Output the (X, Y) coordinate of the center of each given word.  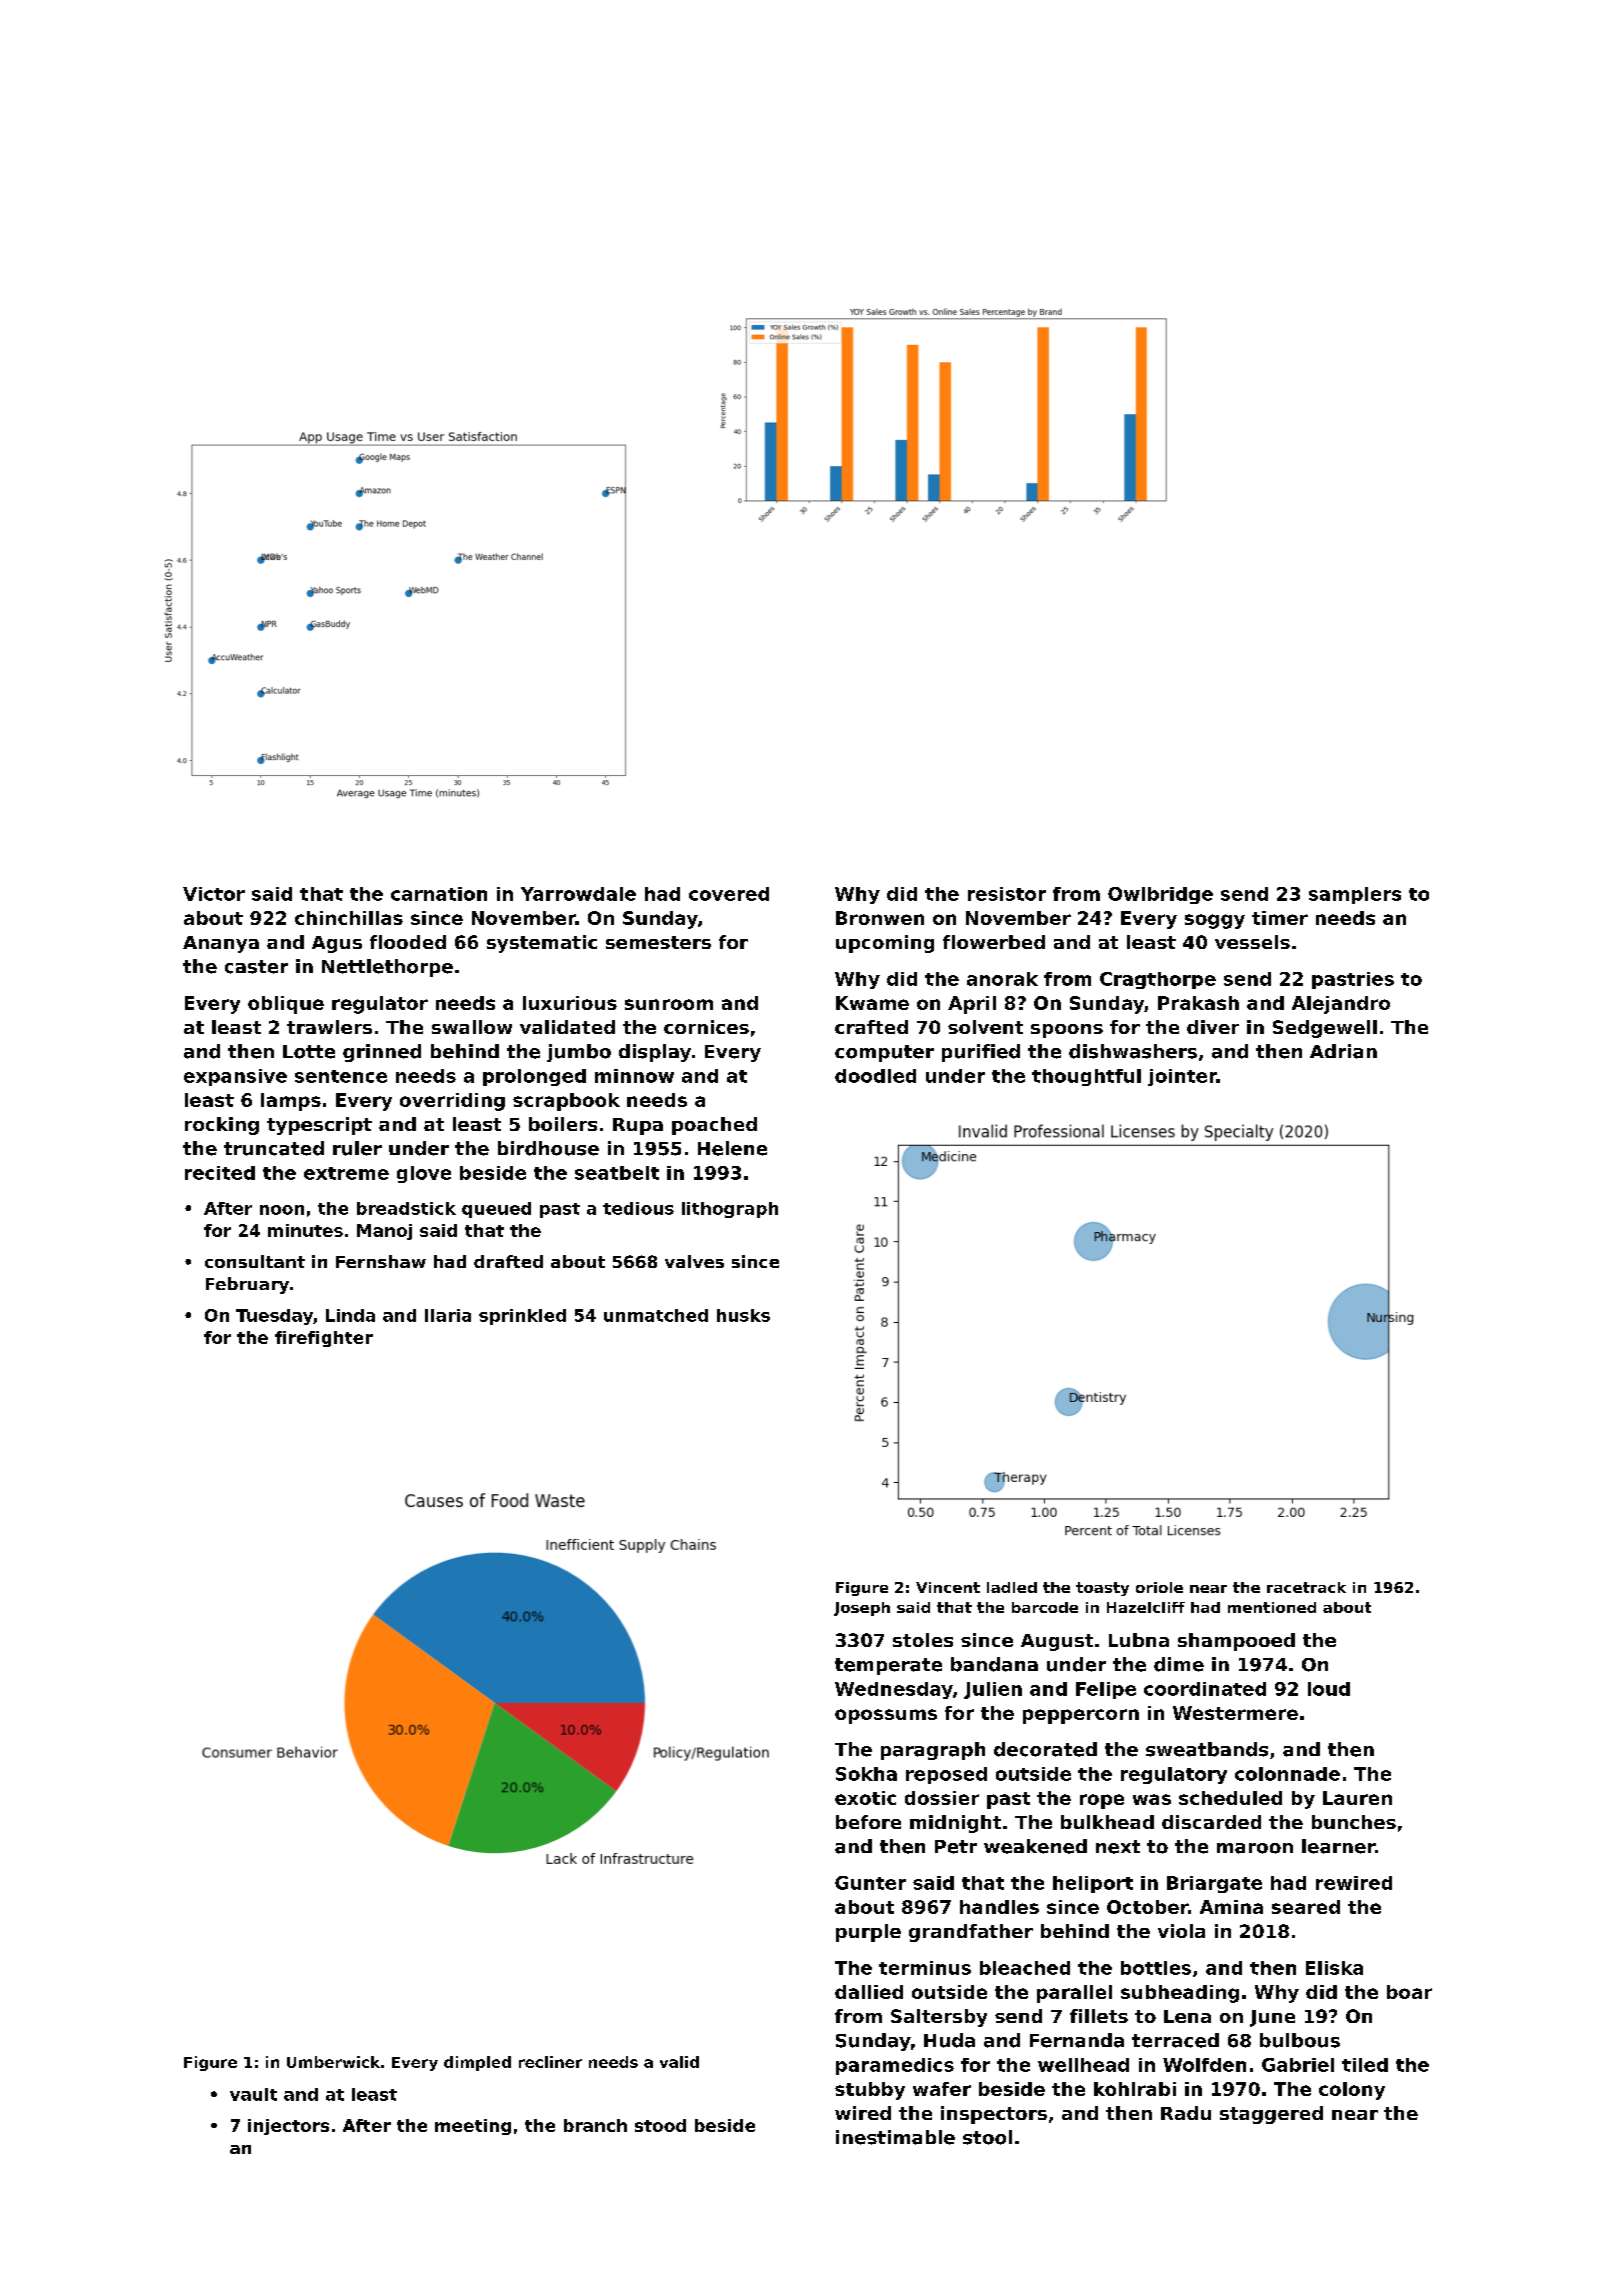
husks (743, 1315)
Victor (214, 894)
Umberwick (333, 2062)
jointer (1182, 1077)
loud (1329, 1689)
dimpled (477, 2063)
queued (496, 1210)
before (868, 1822)
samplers (1355, 895)
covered (729, 894)
